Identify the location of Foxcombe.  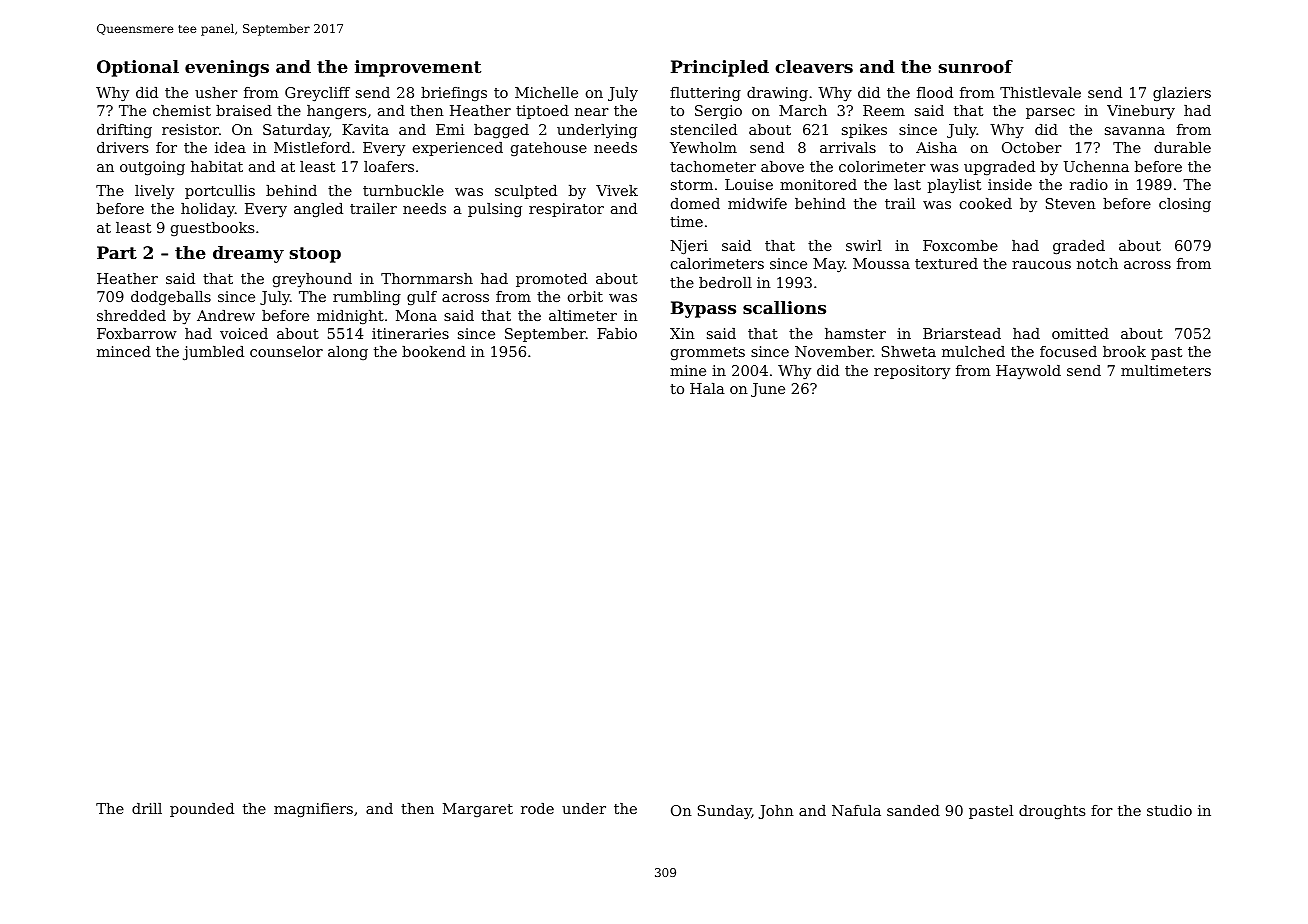
(960, 245).
